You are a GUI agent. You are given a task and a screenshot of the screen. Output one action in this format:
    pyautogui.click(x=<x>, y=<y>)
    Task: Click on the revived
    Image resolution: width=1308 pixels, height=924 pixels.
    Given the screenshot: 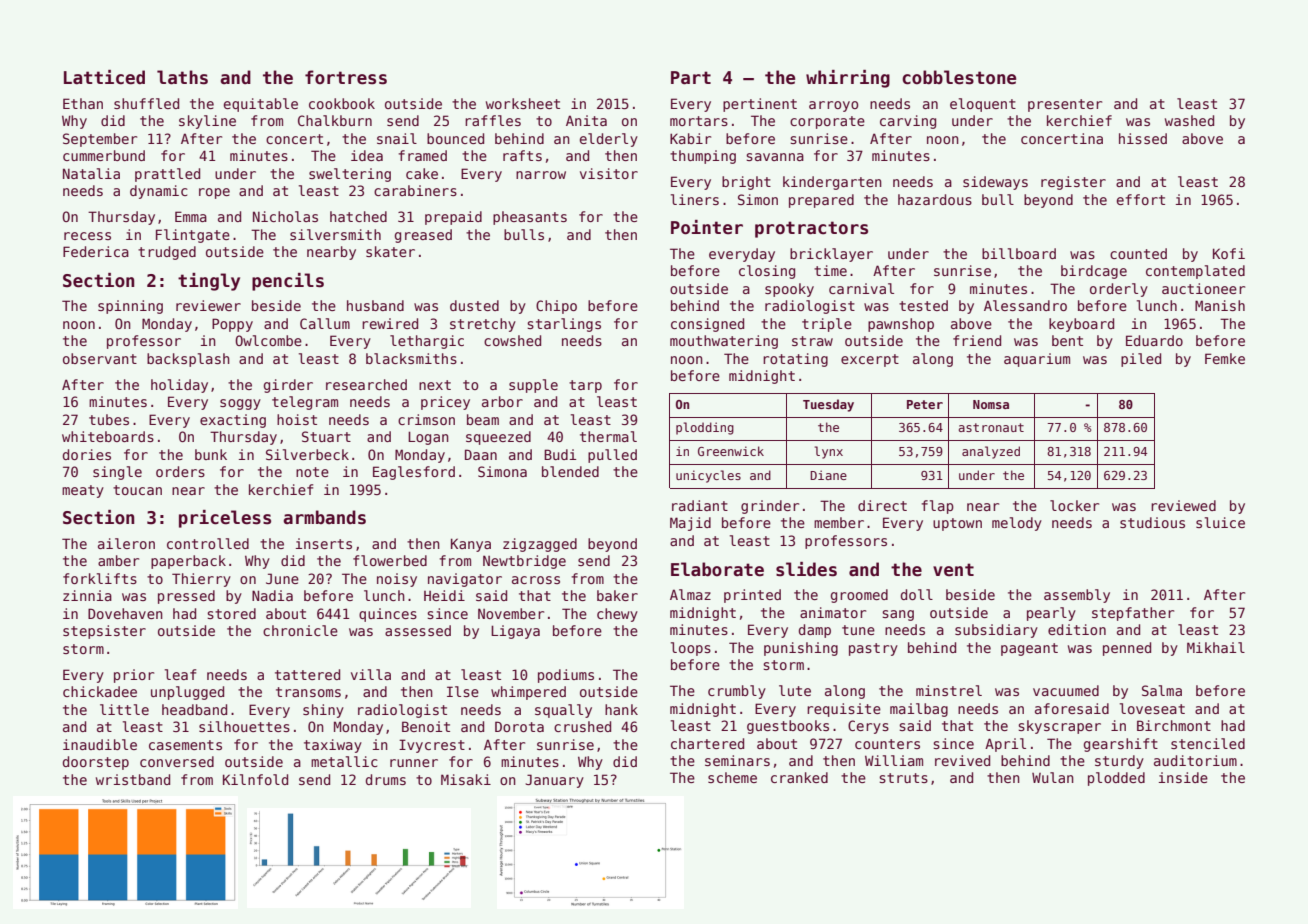 What is the action you would take?
    pyautogui.click(x=962, y=760)
